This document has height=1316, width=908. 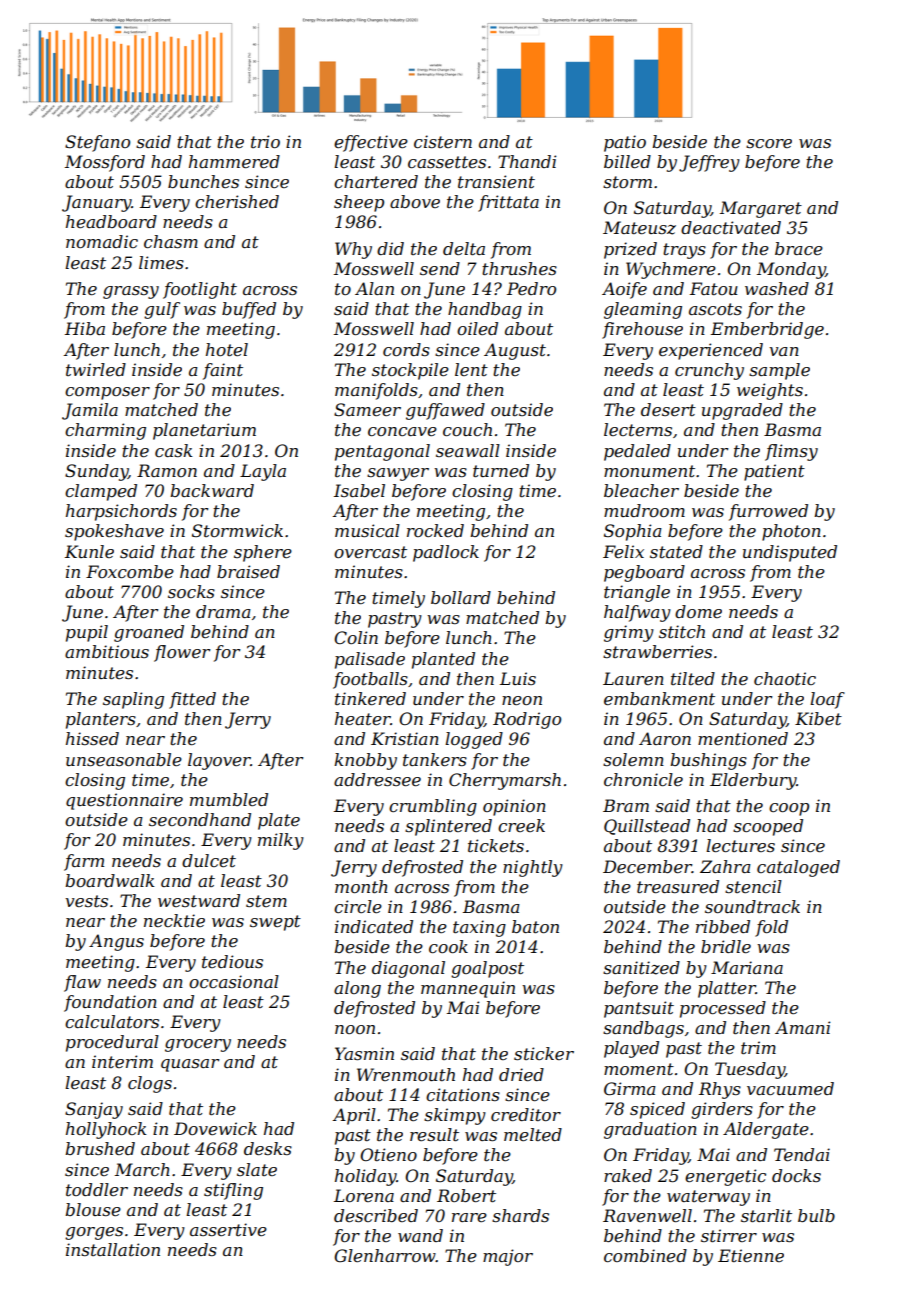 I want to click on tedious, so click(x=232, y=961).
